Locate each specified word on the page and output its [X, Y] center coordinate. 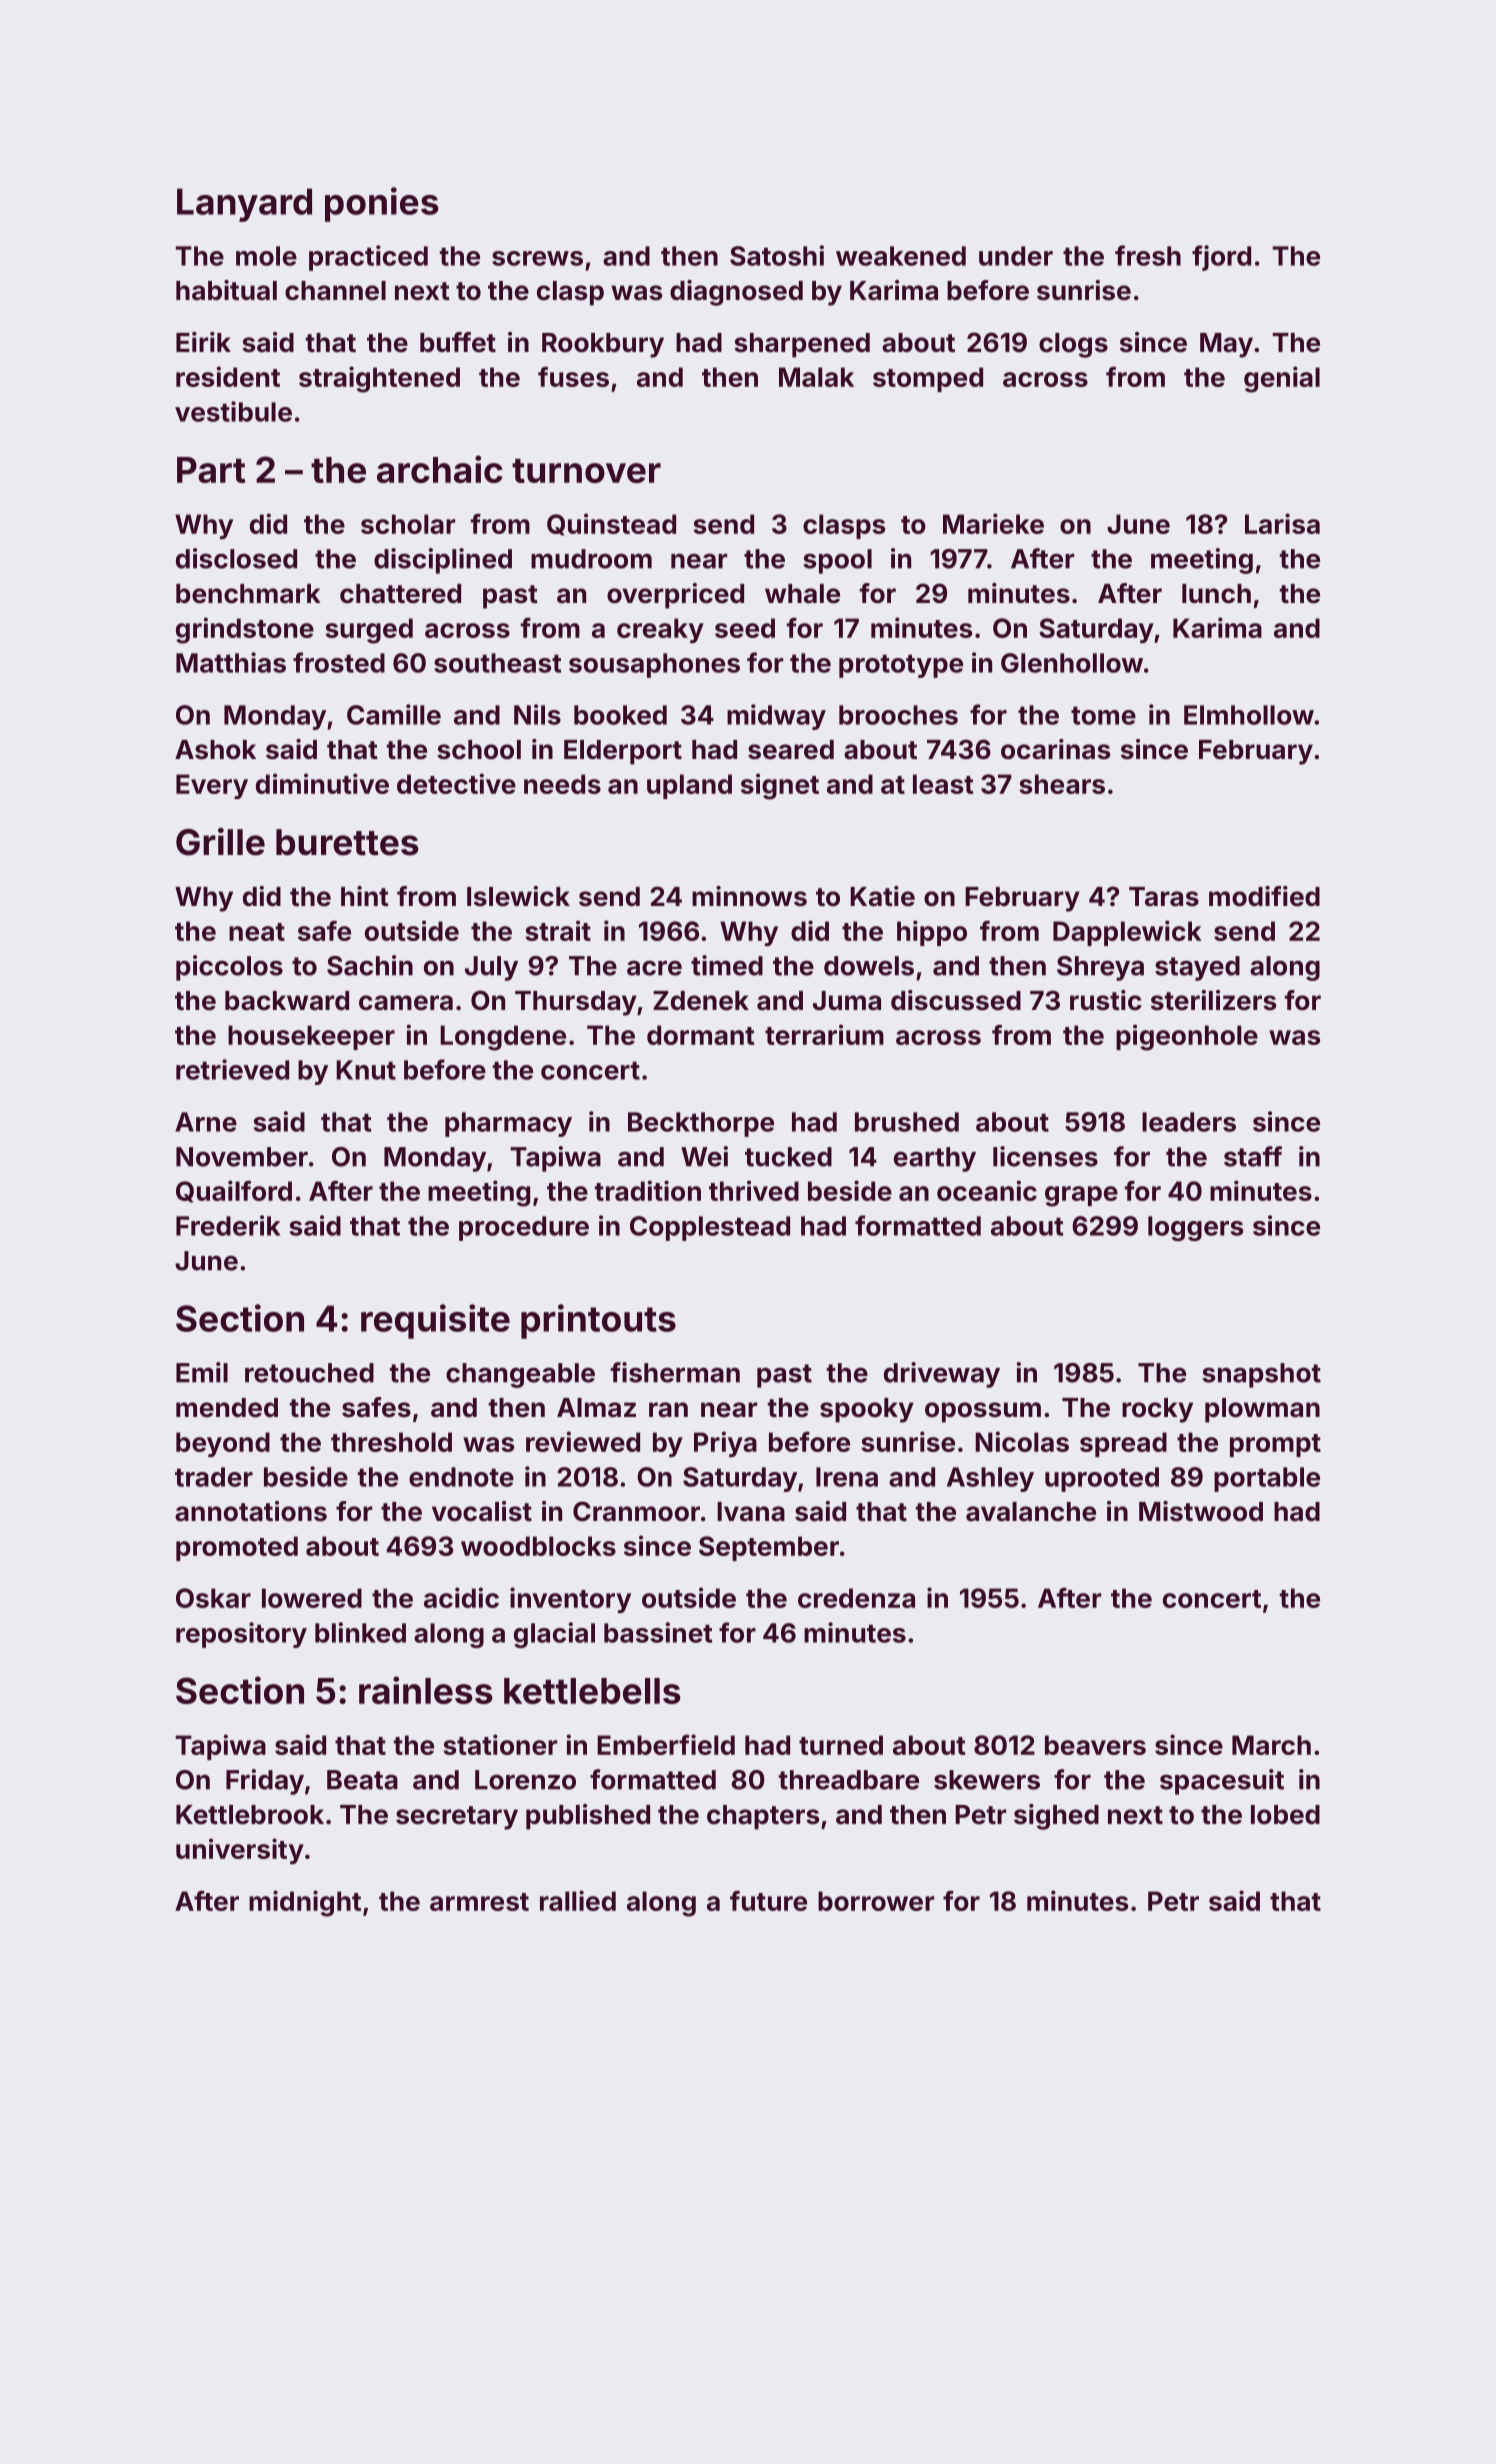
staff [1253, 1156]
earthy [935, 1159]
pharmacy [508, 1124]
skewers [987, 1780]
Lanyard [244, 205]
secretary [457, 1818]
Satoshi [777, 255]
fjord [1221, 258]
